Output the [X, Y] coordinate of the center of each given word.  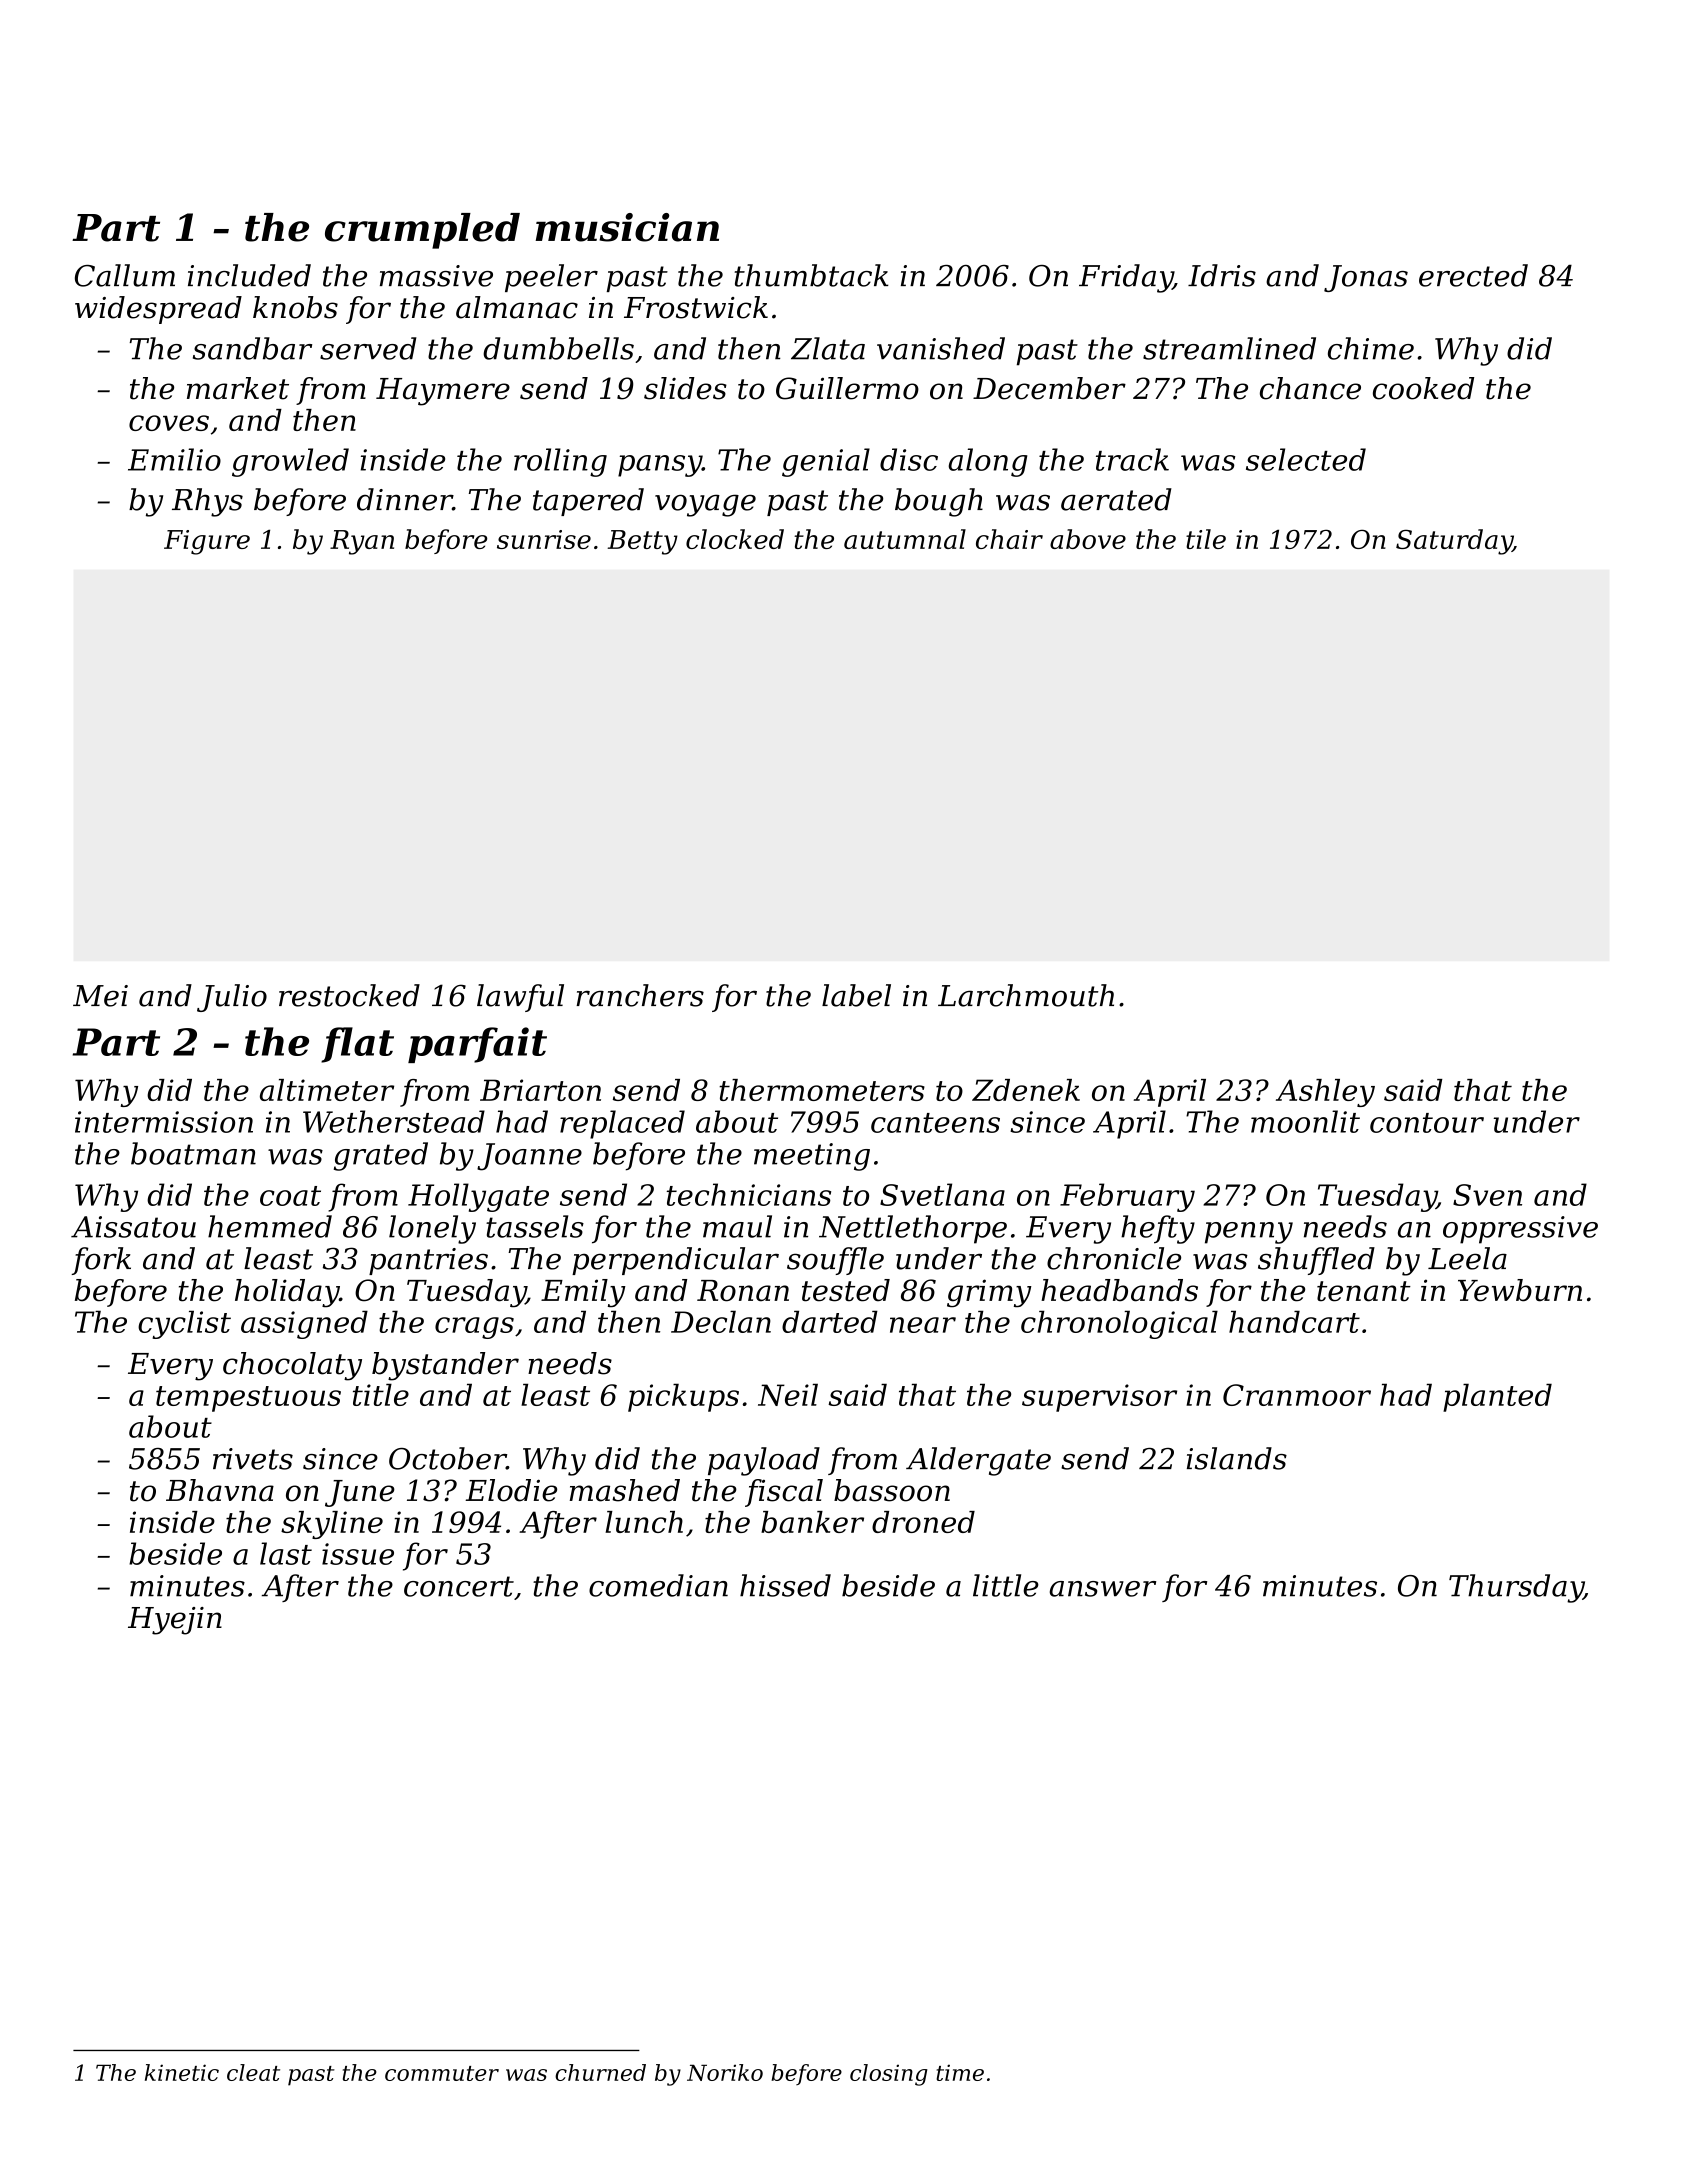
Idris [1222, 275]
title [381, 1394]
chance [1310, 388]
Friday [1126, 278]
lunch [644, 1522]
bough [939, 502]
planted [1497, 1397]
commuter [442, 2073]
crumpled [422, 231]
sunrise [544, 539]
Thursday [1516, 1588]
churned [600, 2072]
